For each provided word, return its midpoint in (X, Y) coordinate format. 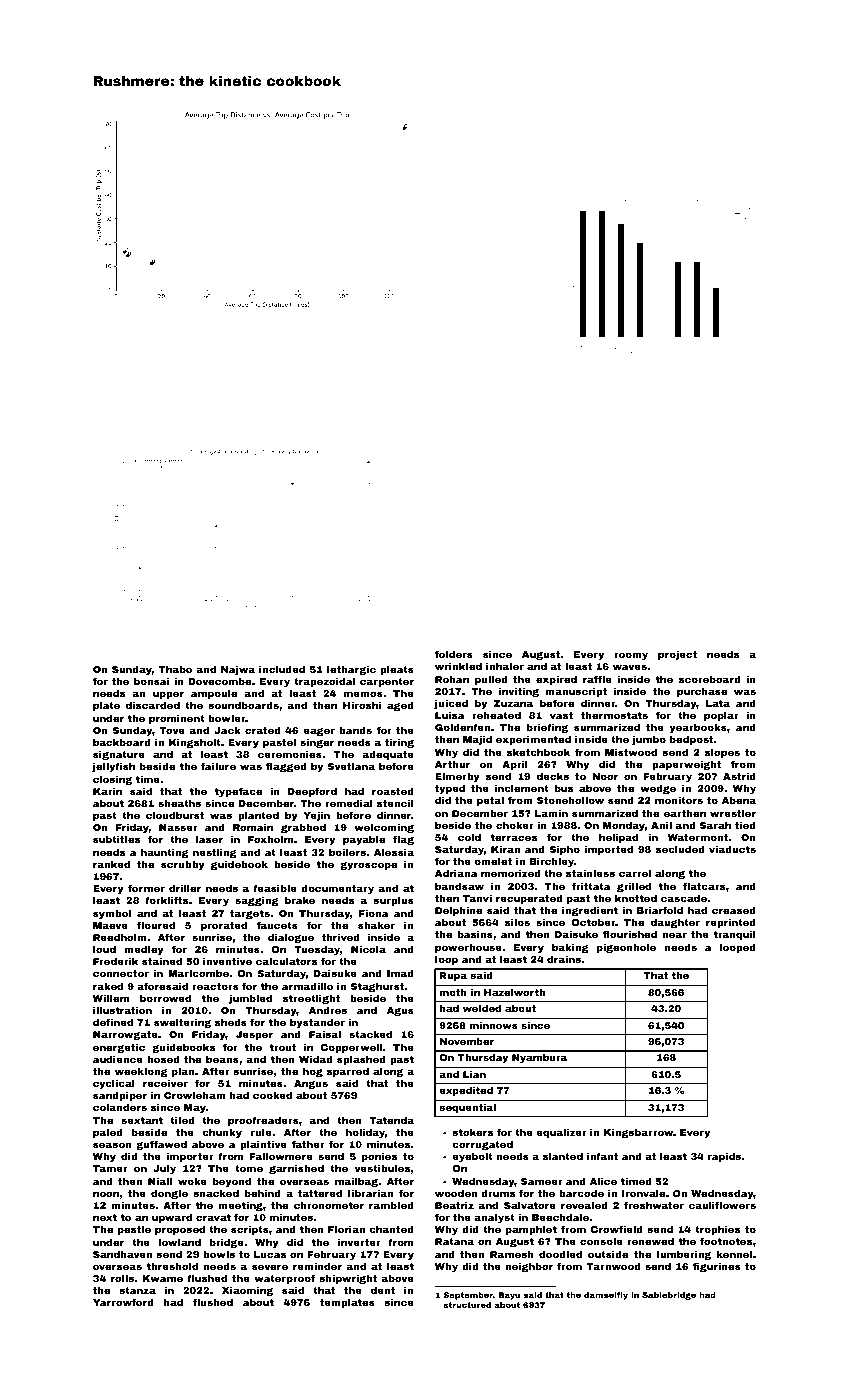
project (677, 655)
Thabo (175, 669)
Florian (346, 1229)
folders (454, 654)
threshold (172, 1266)
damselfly (606, 1296)
